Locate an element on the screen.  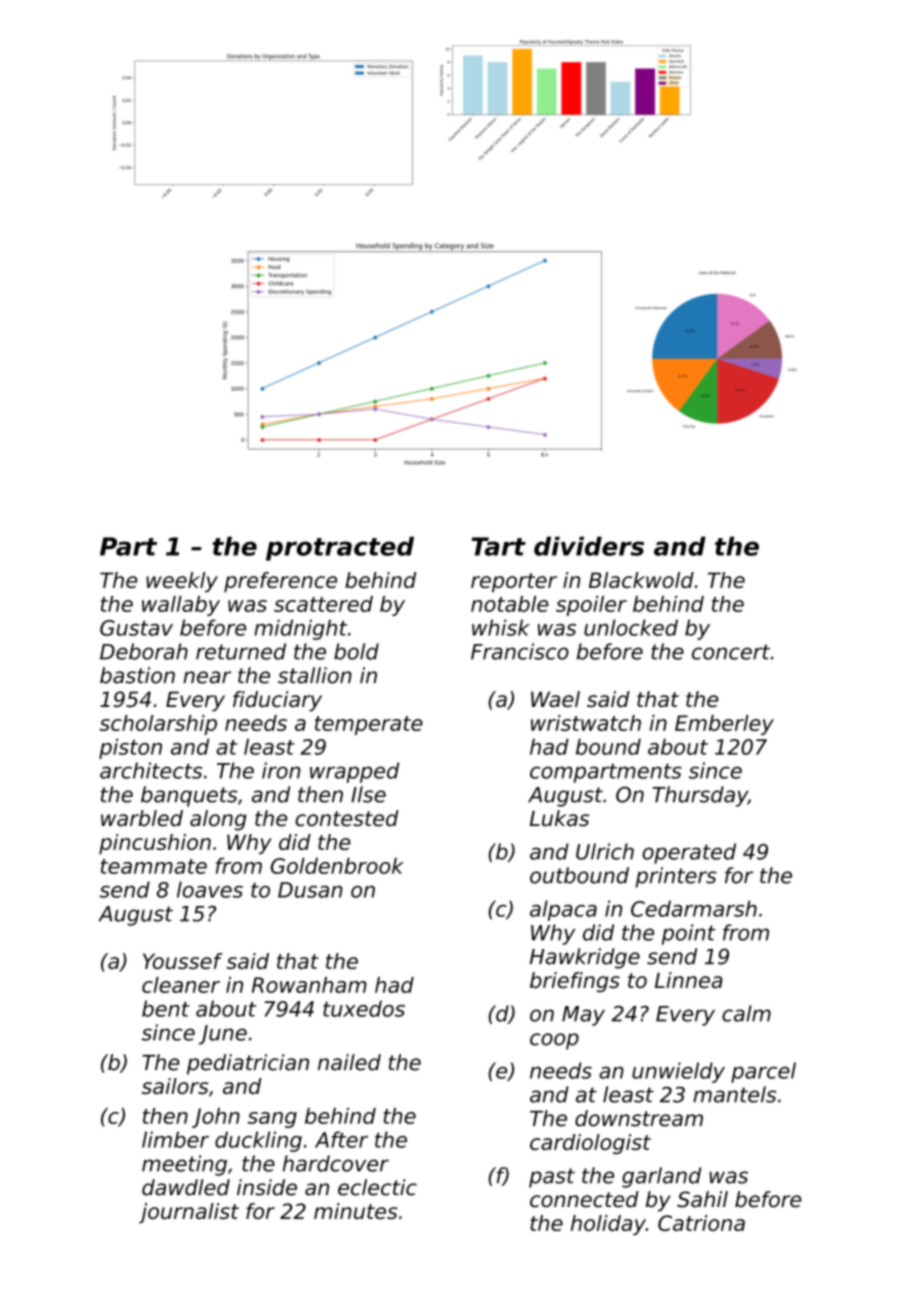
temperate is located at coordinates (369, 725).
